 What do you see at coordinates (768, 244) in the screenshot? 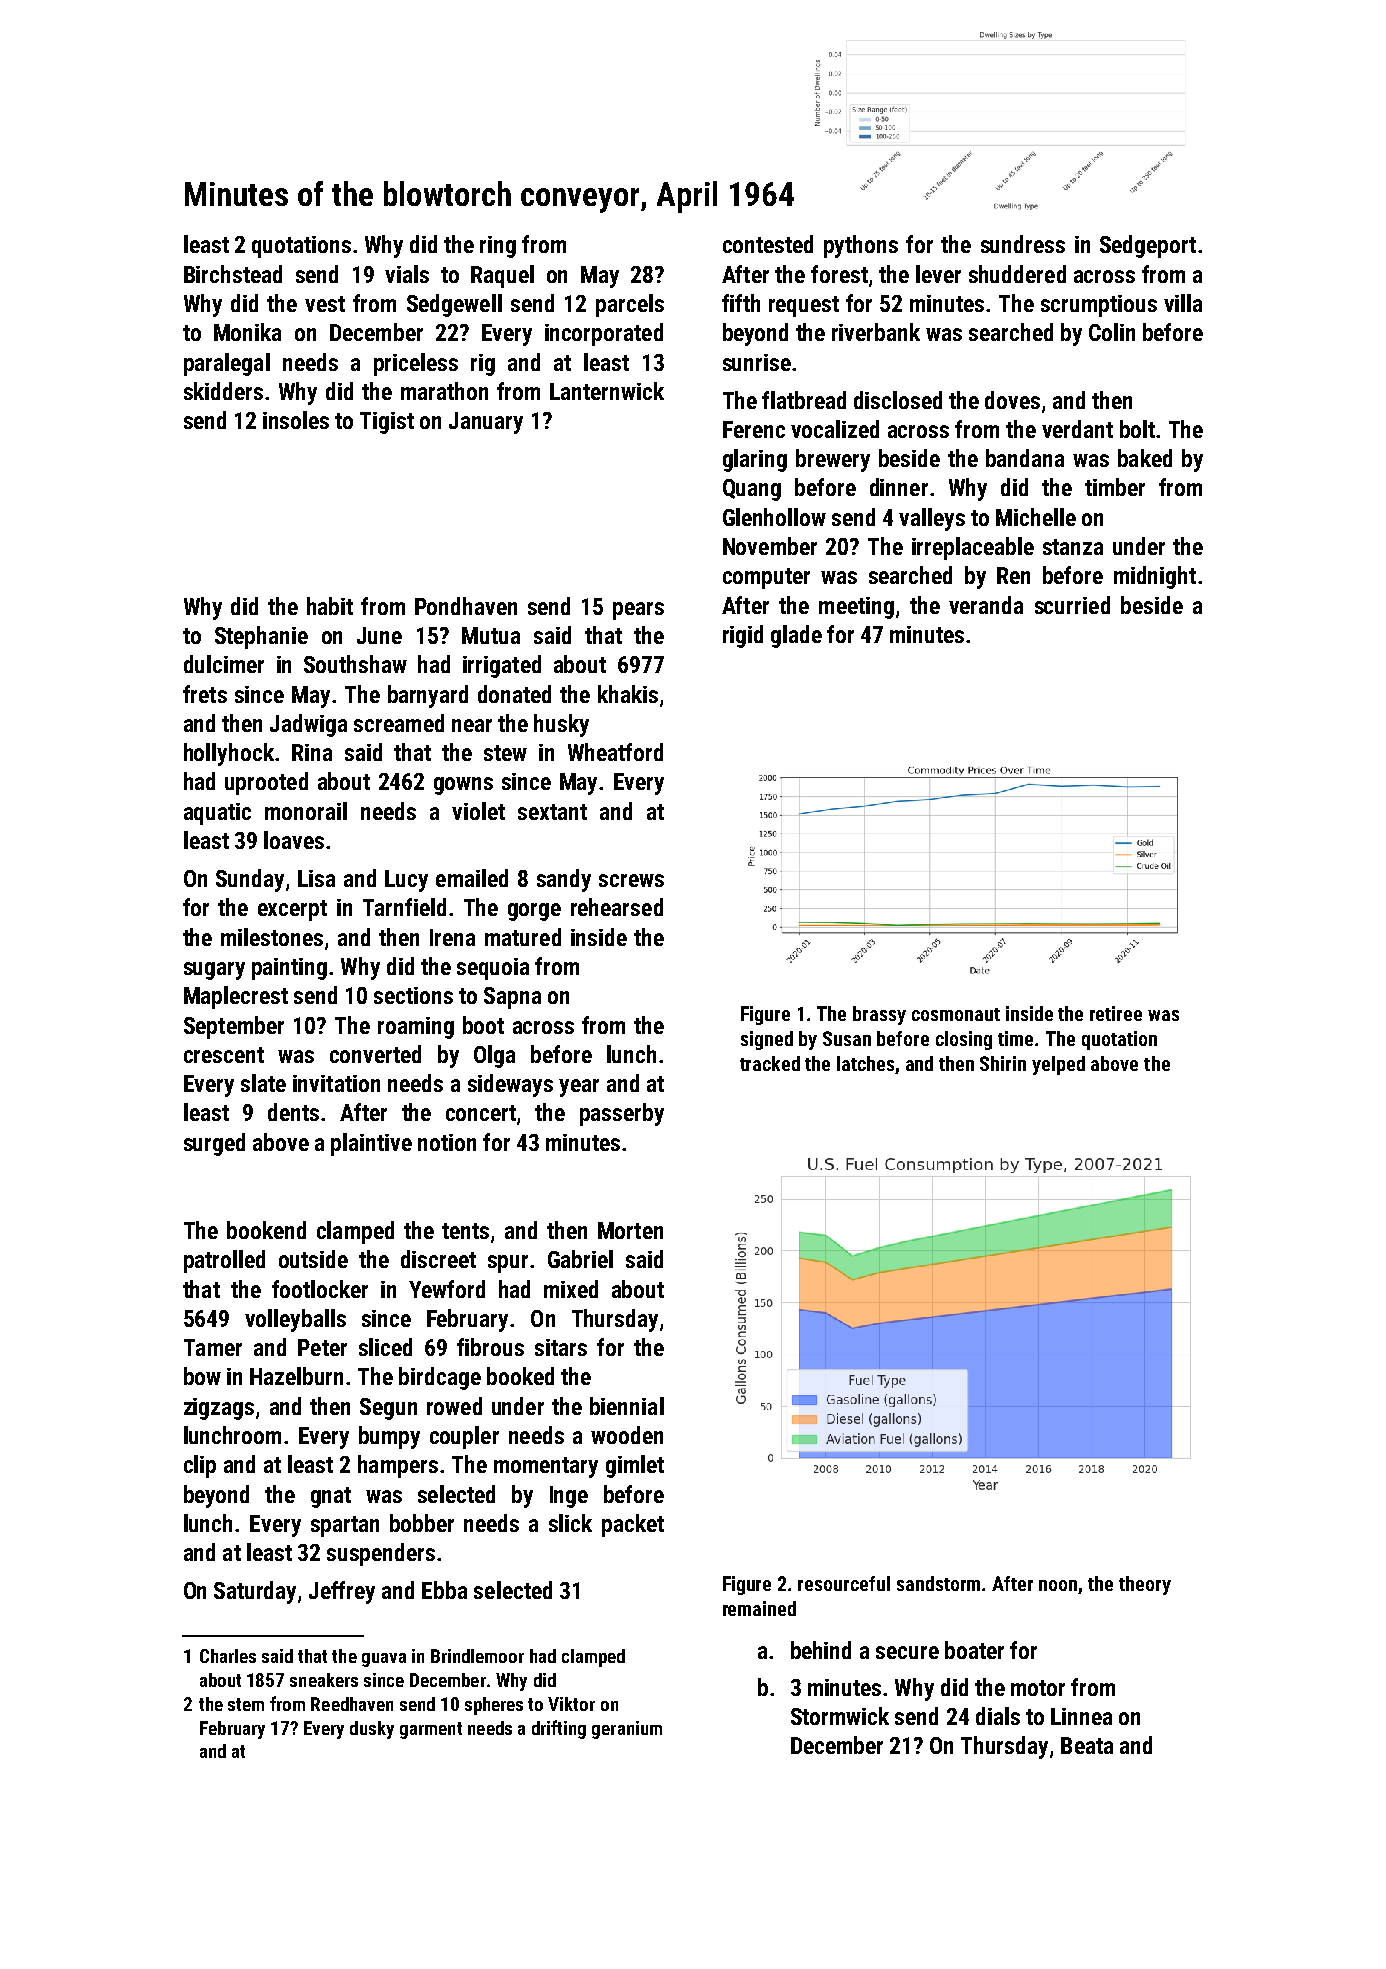
I see `contested` at bounding box center [768, 244].
